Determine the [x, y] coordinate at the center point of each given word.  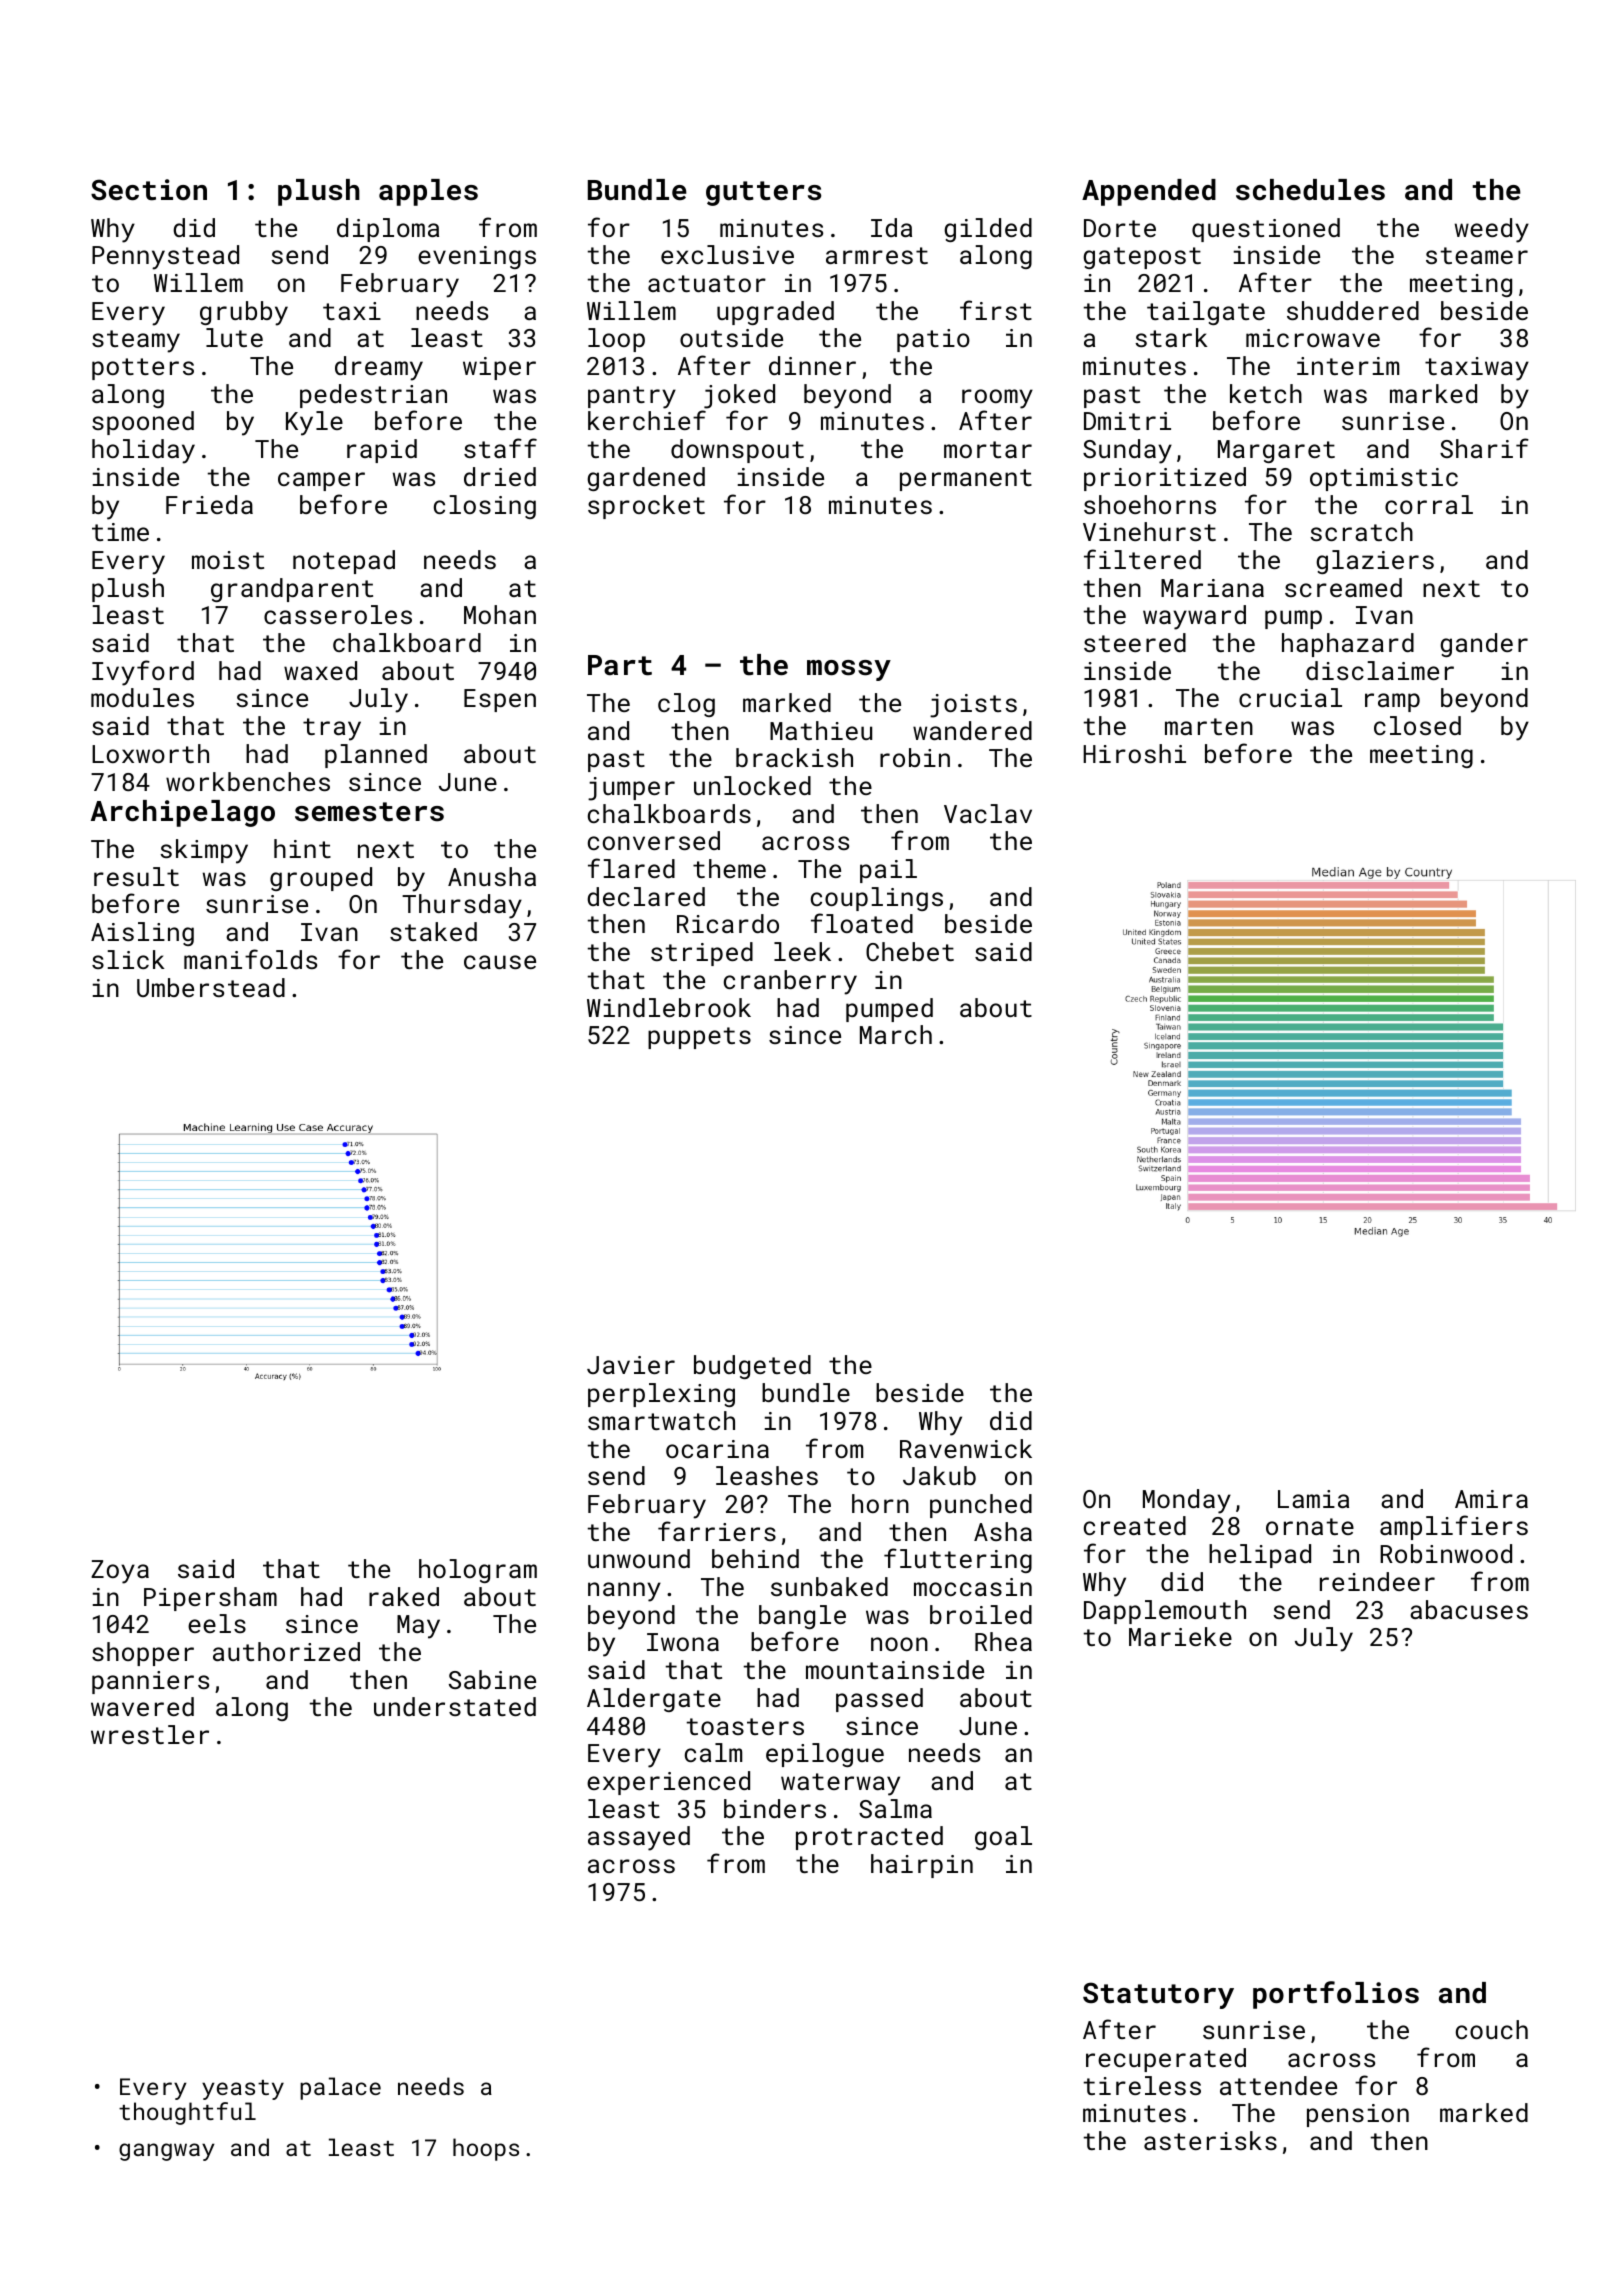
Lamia [1313, 1499]
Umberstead [211, 987]
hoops [486, 2149]
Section [149, 190]
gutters [763, 193]
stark [1171, 337]
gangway [167, 2152]
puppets [699, 1038]
